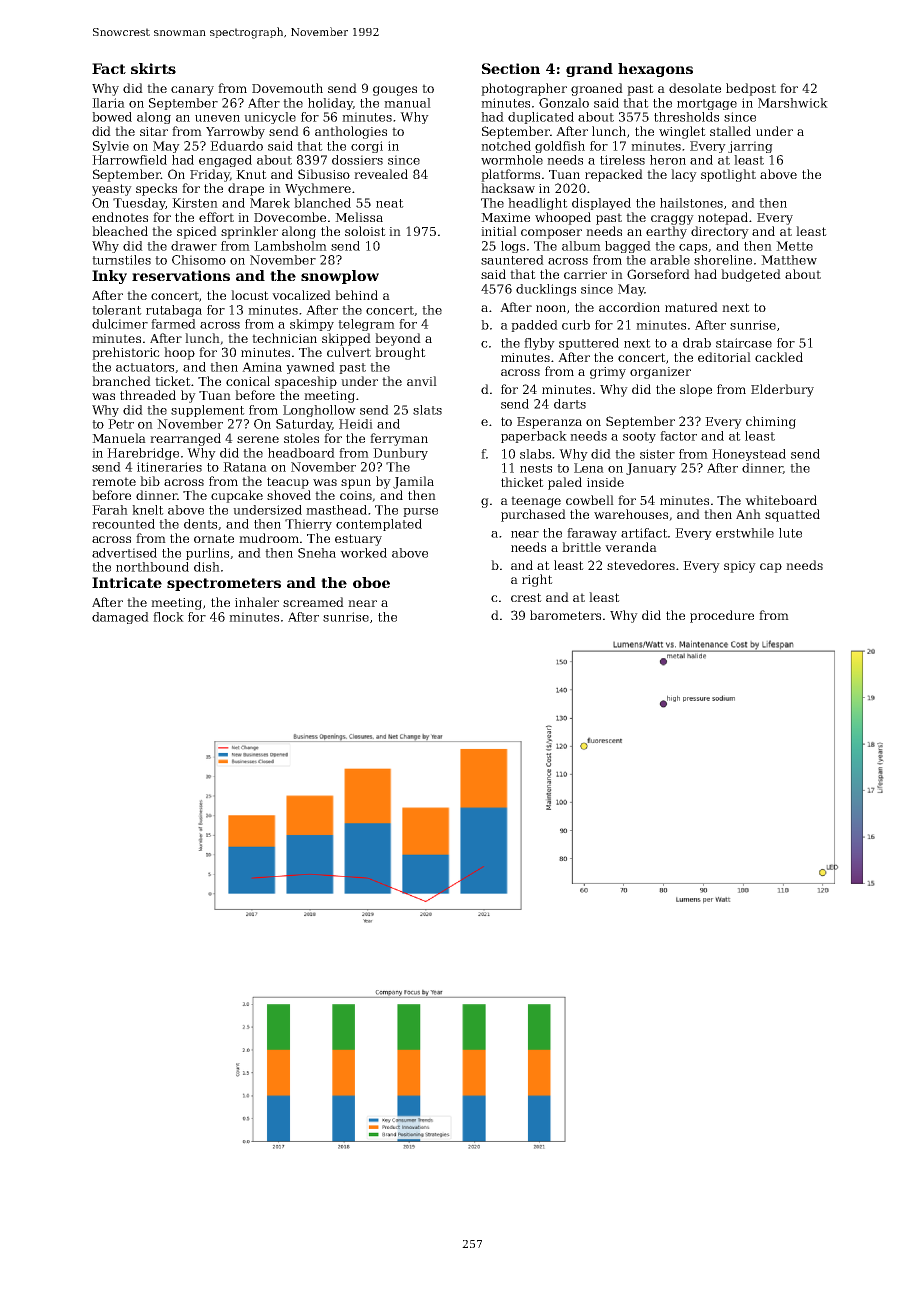 The height and width of the screenshot is (1308, 924). What do you see at coordinates (365, 231) in the screenshot?
I see `soloist` at bounding box center [365, 231].
